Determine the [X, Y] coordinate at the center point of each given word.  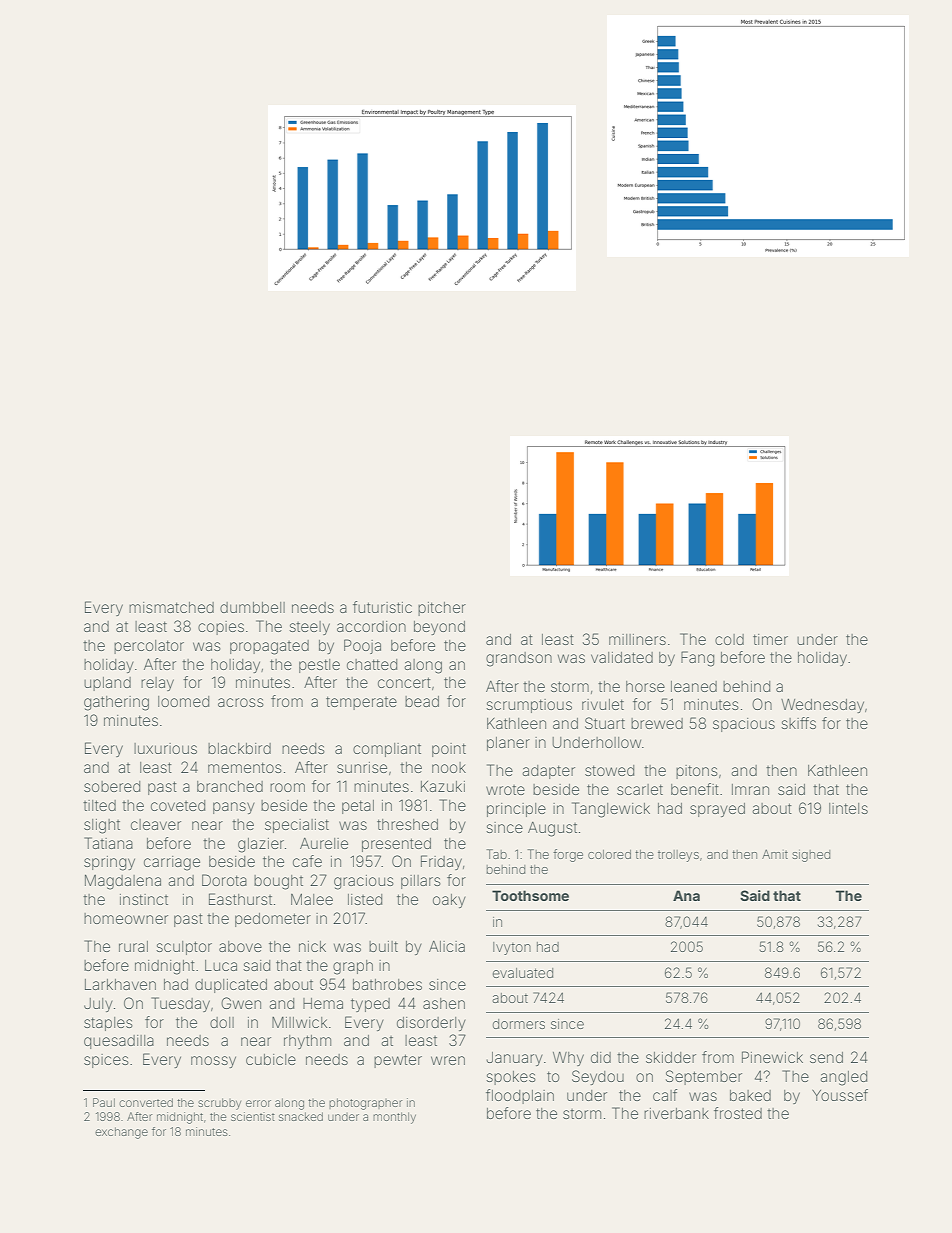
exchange [121, 1133]
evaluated [523, 973]
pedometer [273, 920]
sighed [811, 856]
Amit [775, 854]
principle [516, 810]
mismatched [171, 607]
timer [770, 639]
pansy [234, 808]
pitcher [442, 609]
